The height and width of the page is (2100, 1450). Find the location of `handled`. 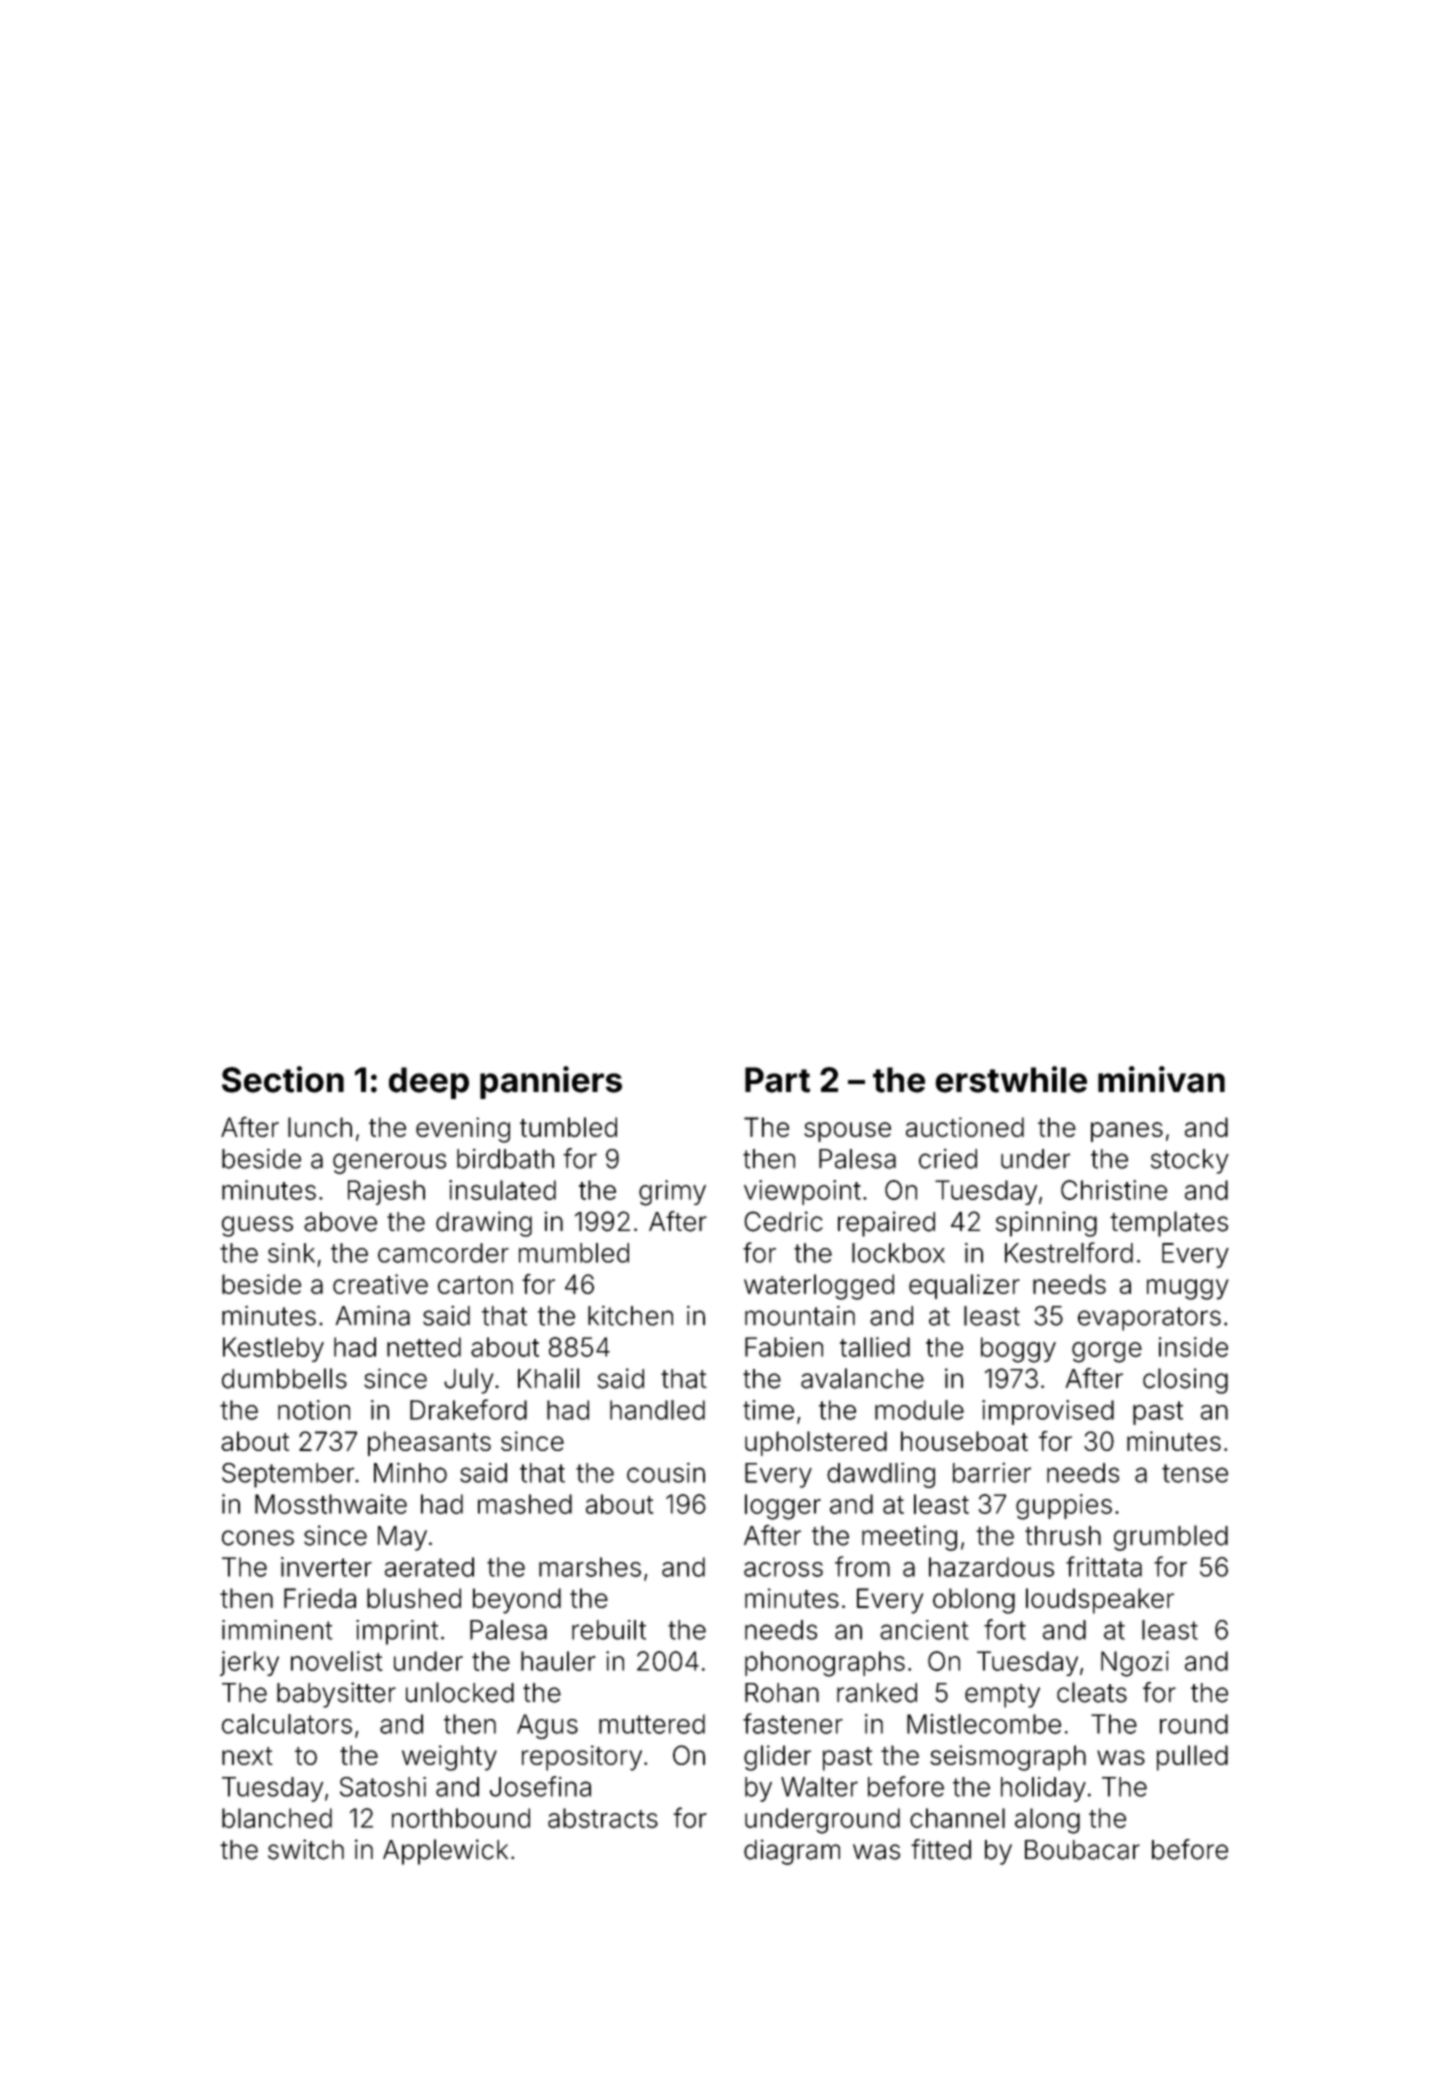

handled is located at coordinates (657, 1410).
